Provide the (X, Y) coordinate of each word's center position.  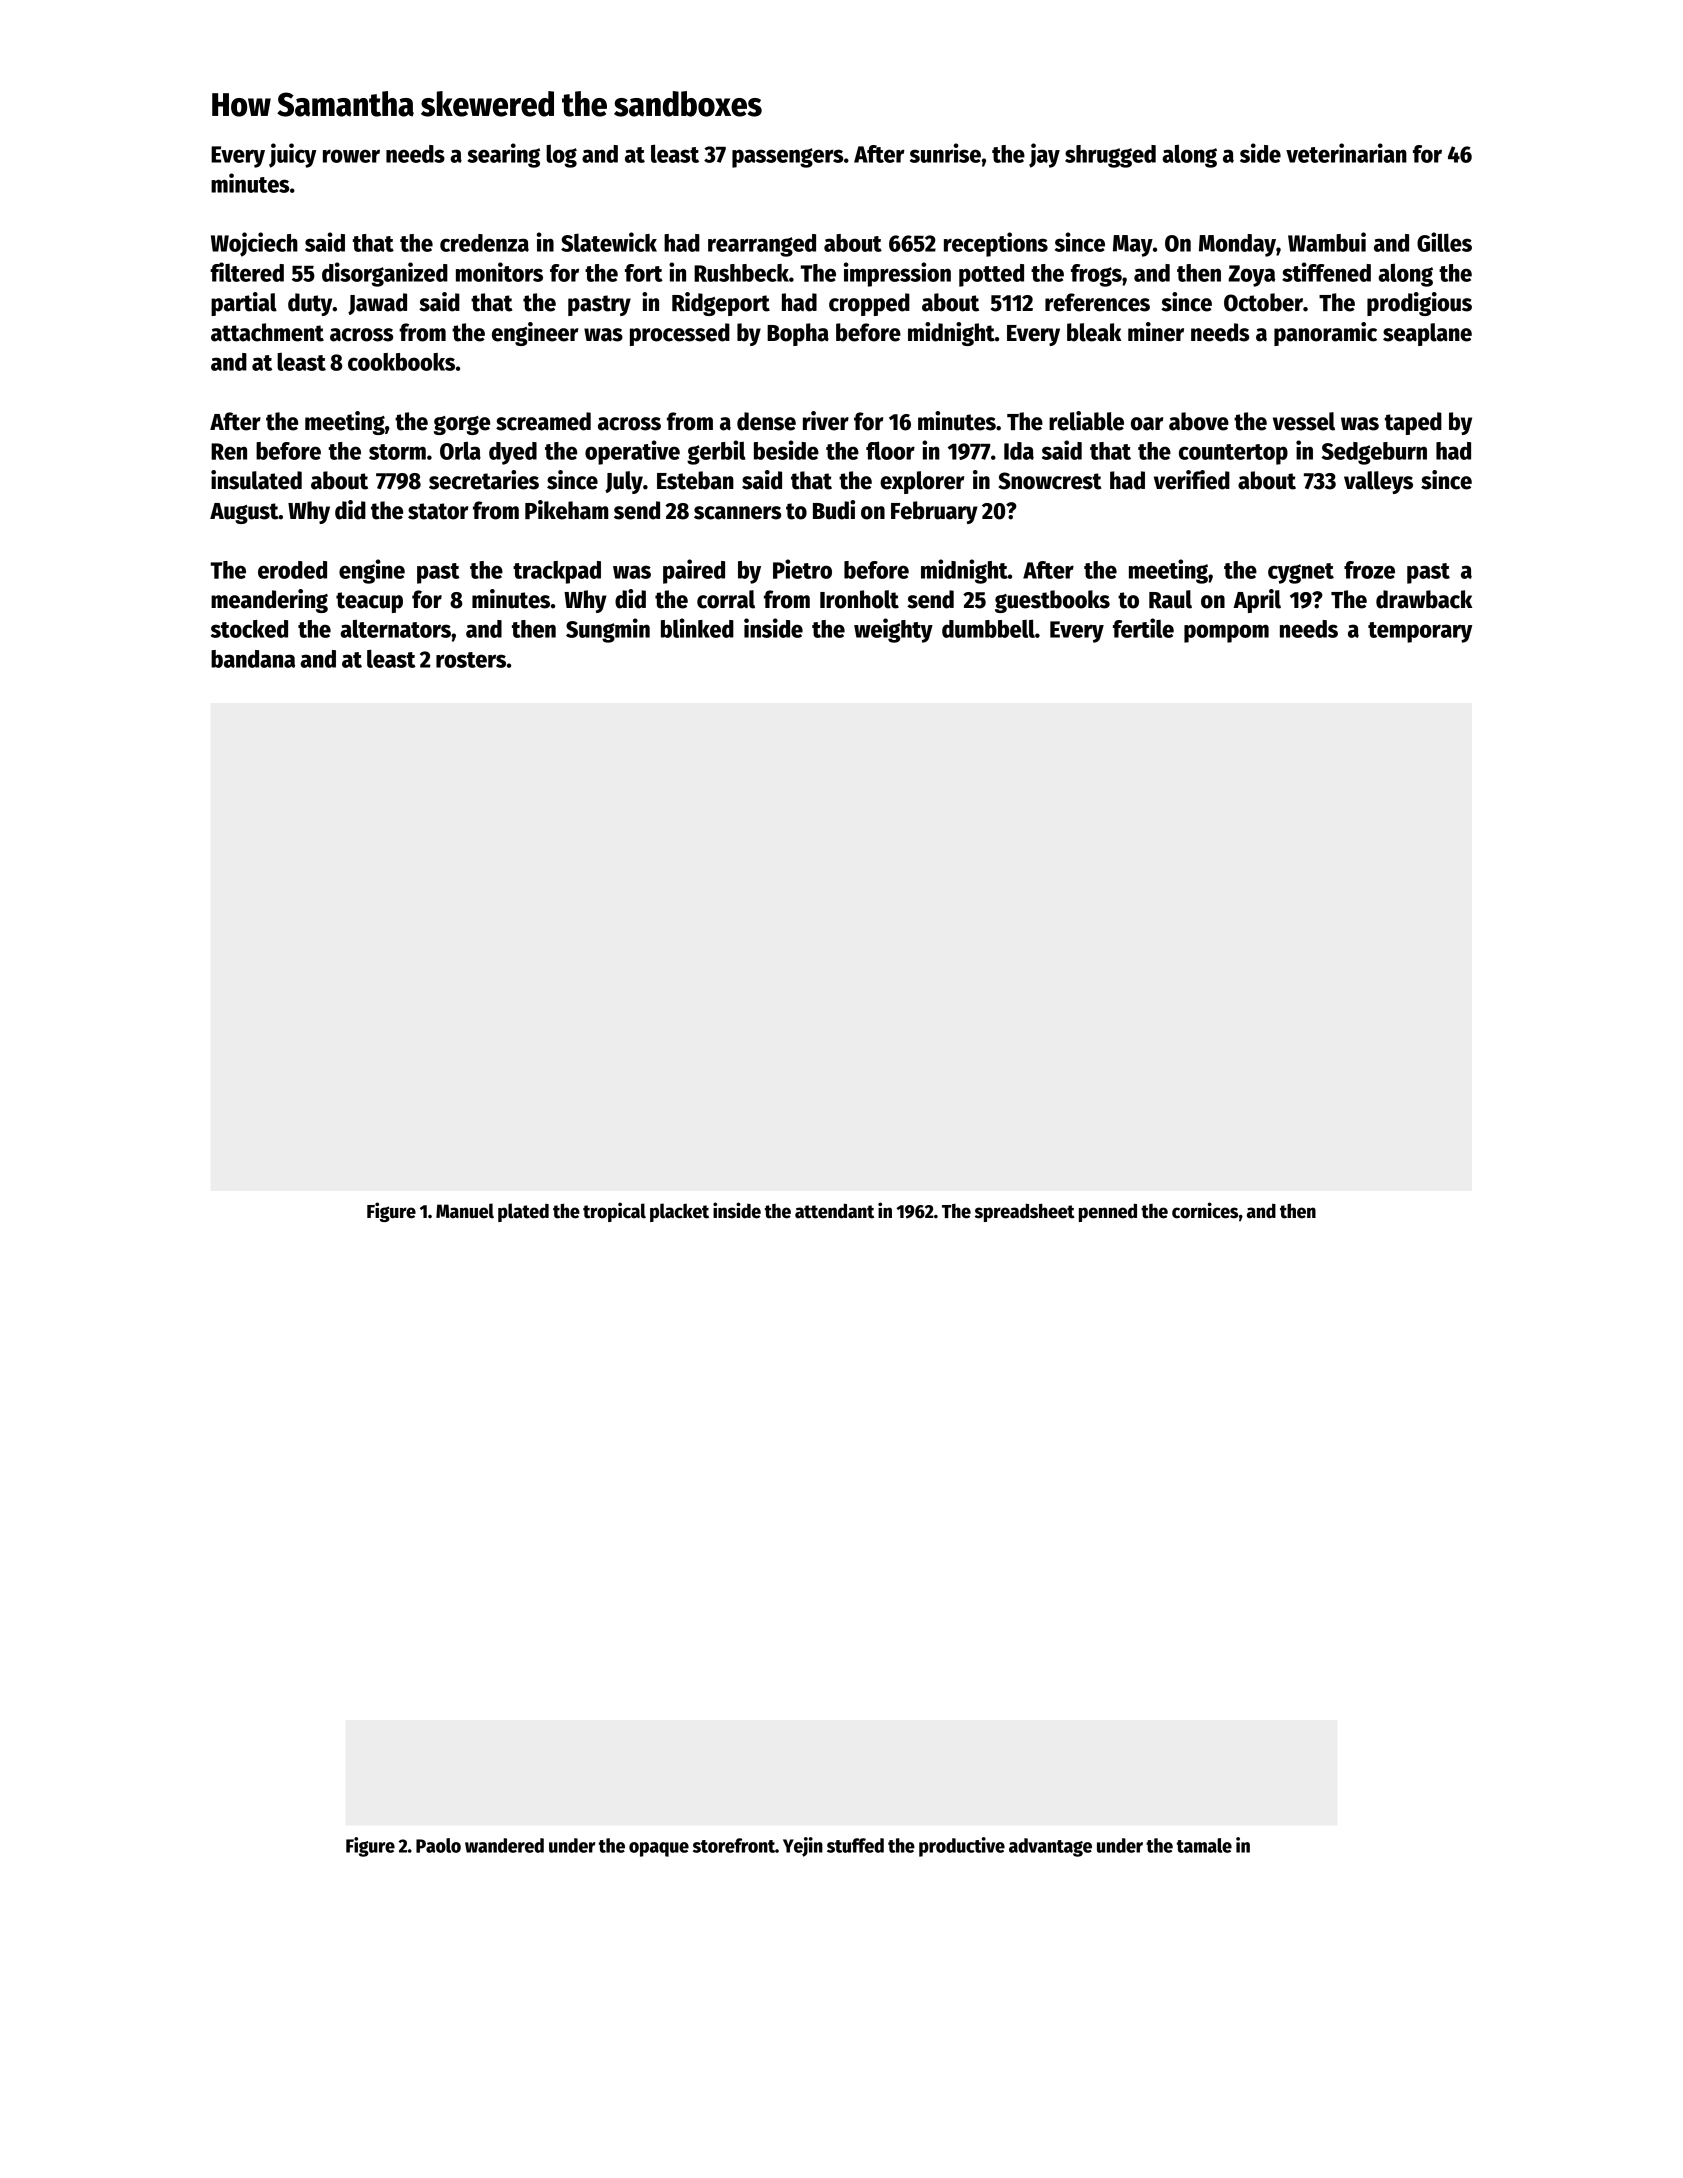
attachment (267, 332)
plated (523, 1212)
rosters (471, 660)
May (1133, 246)
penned (1108, 1212)
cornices (1205, 1210)
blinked (697, 628)
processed (680, 334)
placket (679, 1212)
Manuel (465, 1211)
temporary (1420, 632)
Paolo (438, 1845)
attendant (834, 1211)
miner (1156, 332)
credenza (484, 243)
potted (991, 275)
